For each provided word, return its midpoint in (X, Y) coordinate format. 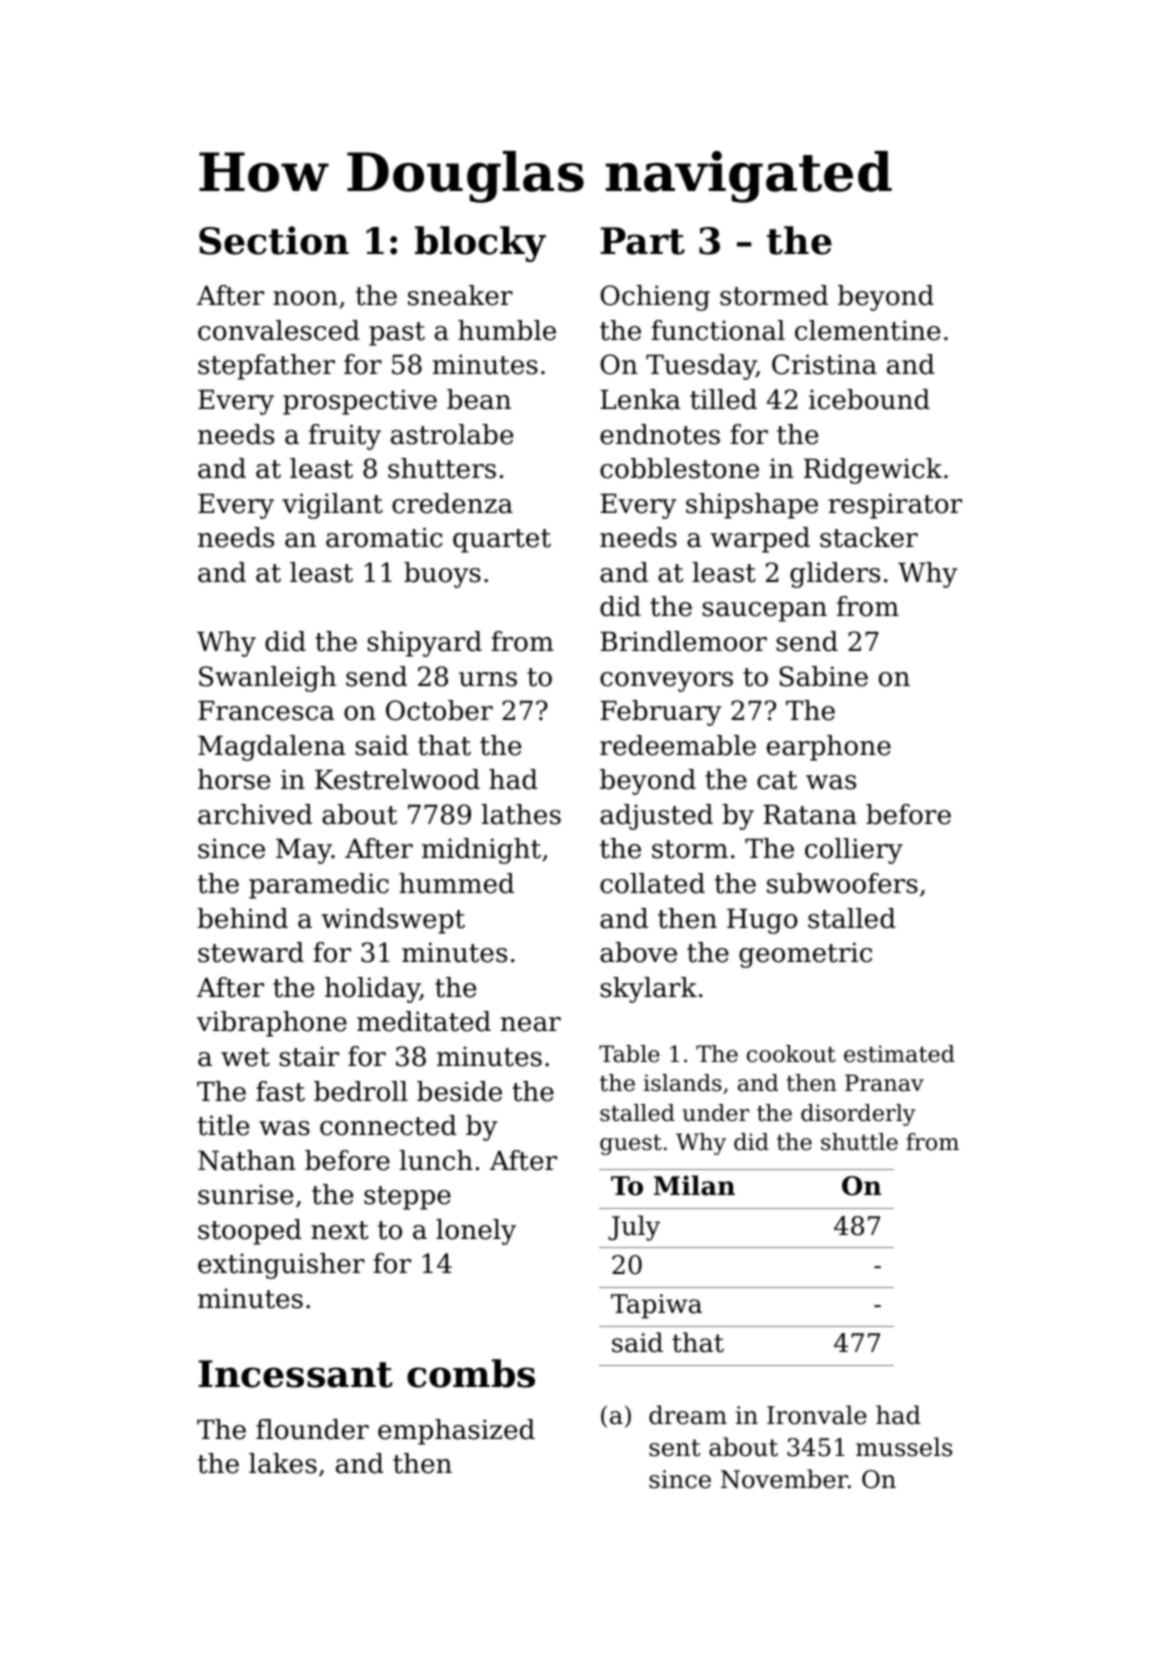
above (638, 952)
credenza (452, 503)
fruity (345, 437)
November (784, 1479)
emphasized (456, 1432)
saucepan (764, 612)
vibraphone (272, 1024)
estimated (899, 1054)
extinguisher (281, 1266)
